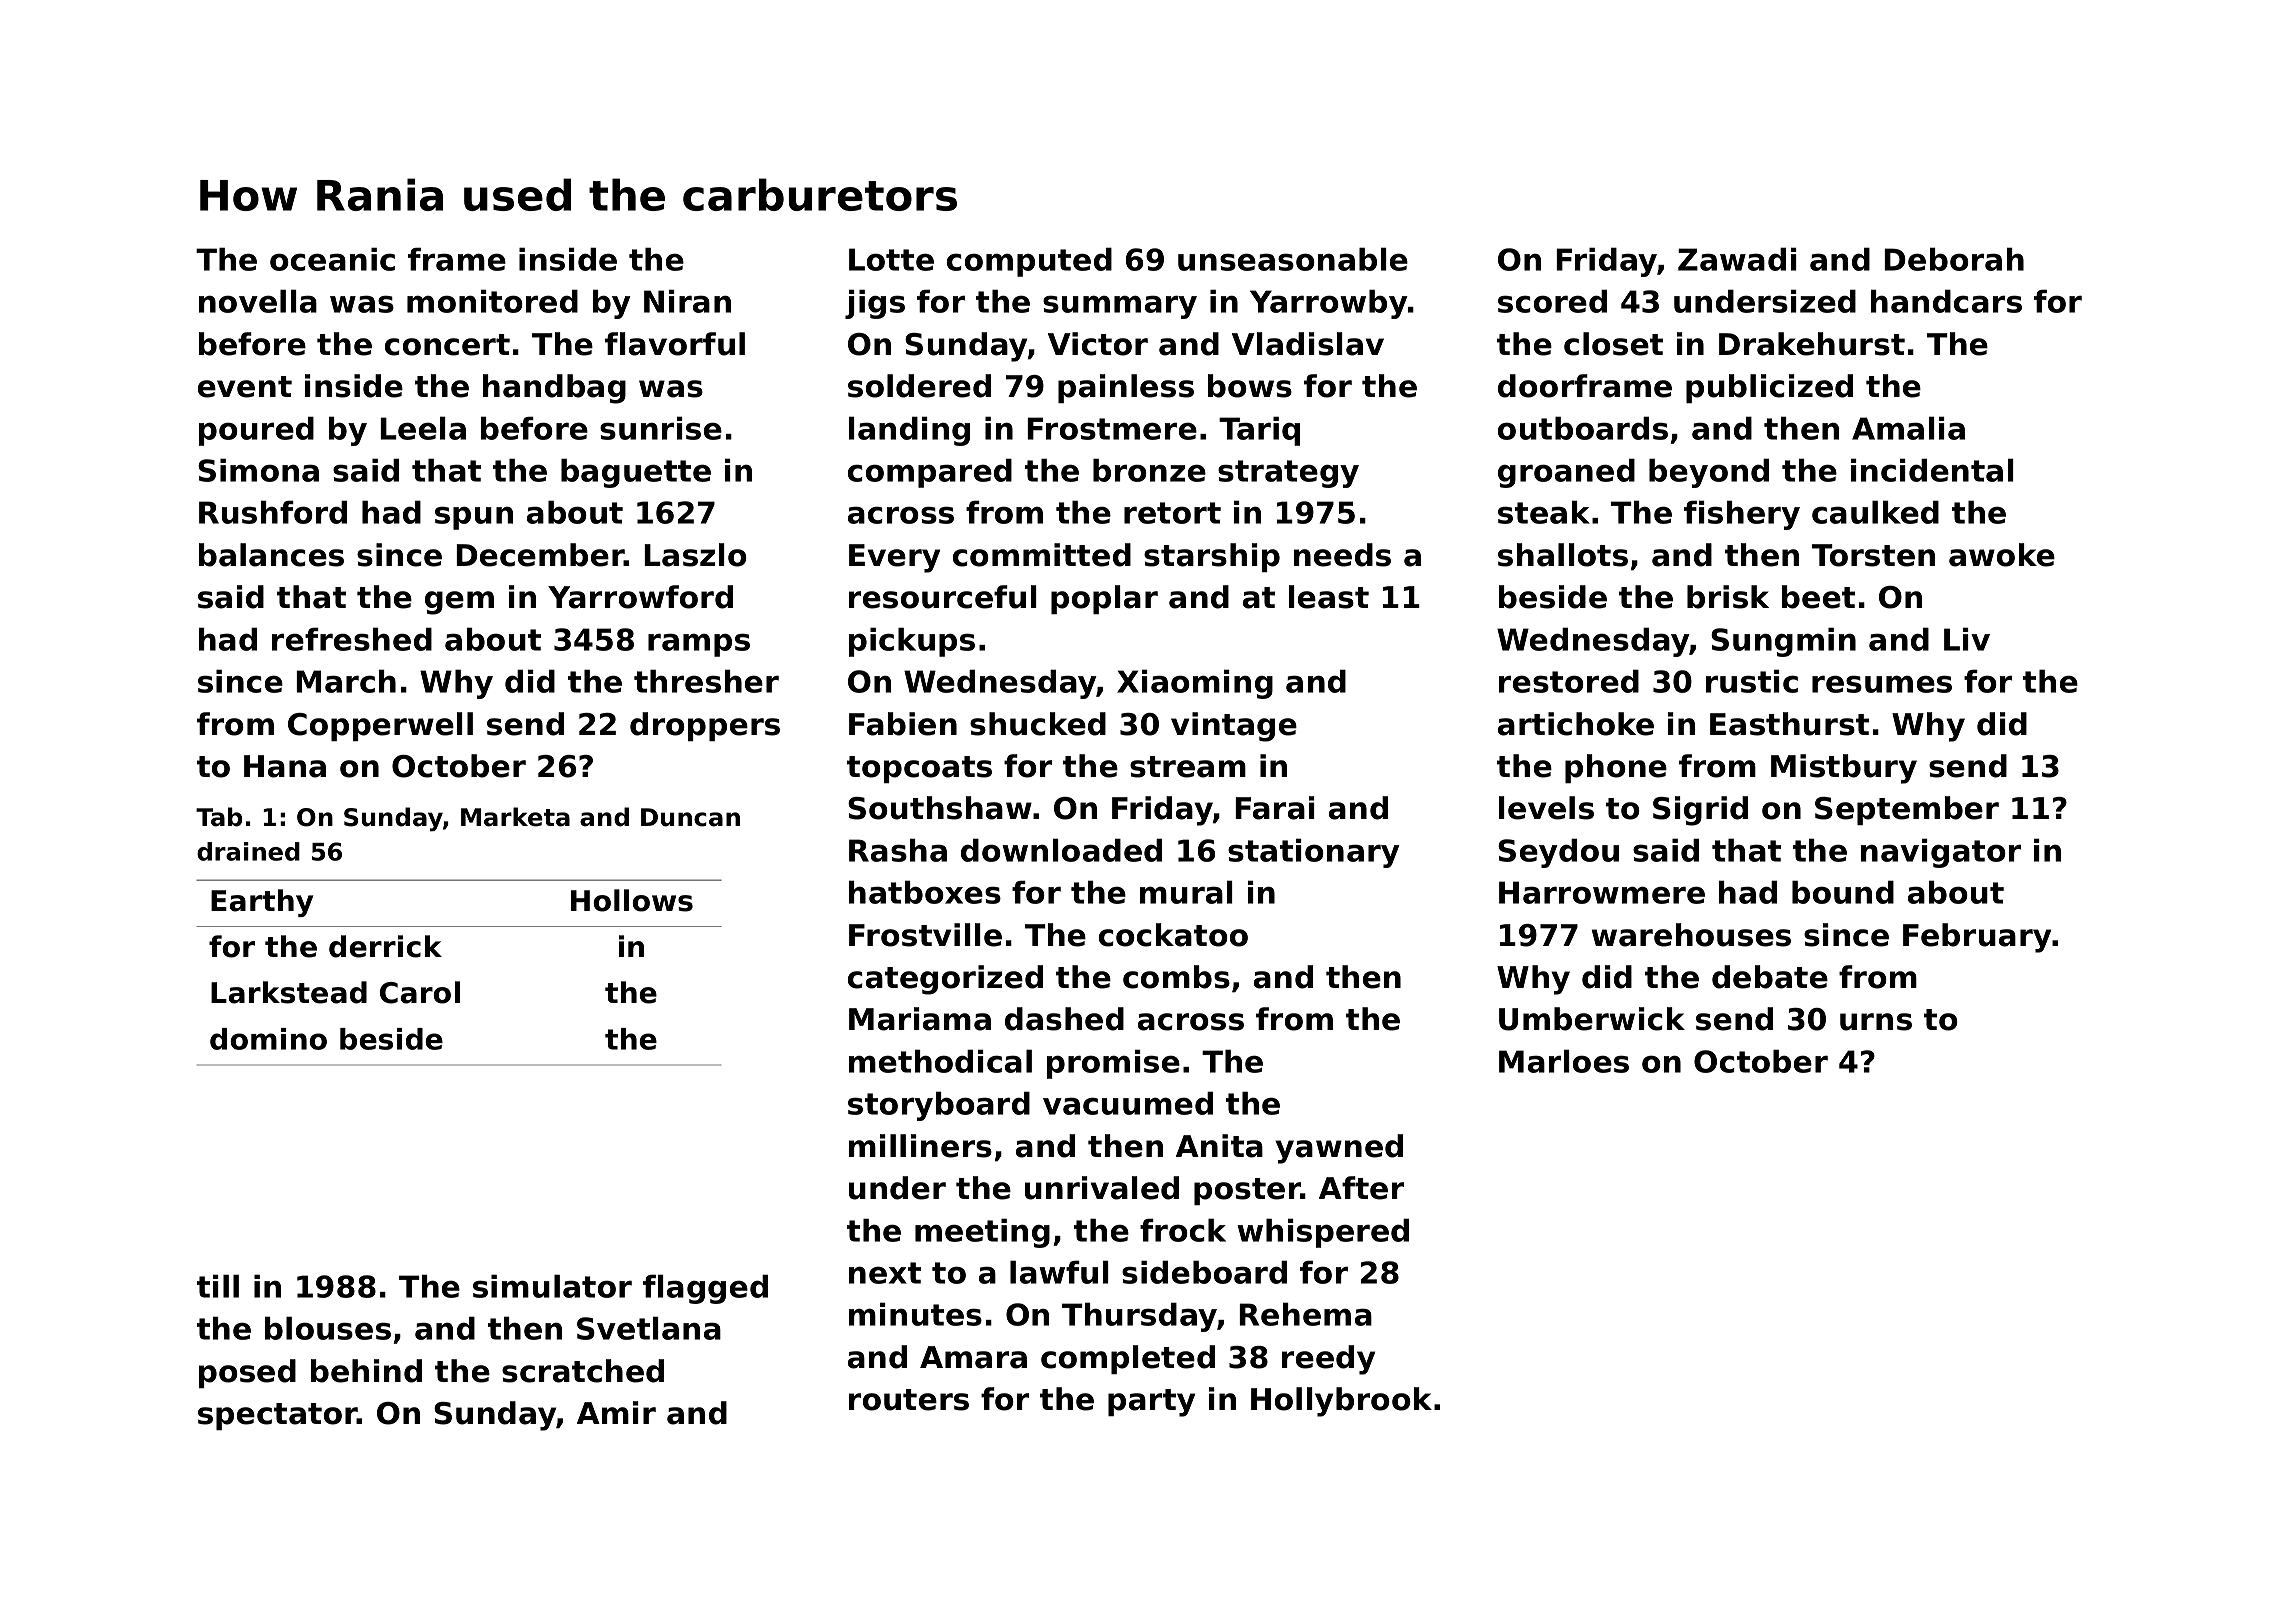 The image size is (2292, 1620). Describe the element at coordinates (277, 1416) in the page. I see `spectator` at that location.
